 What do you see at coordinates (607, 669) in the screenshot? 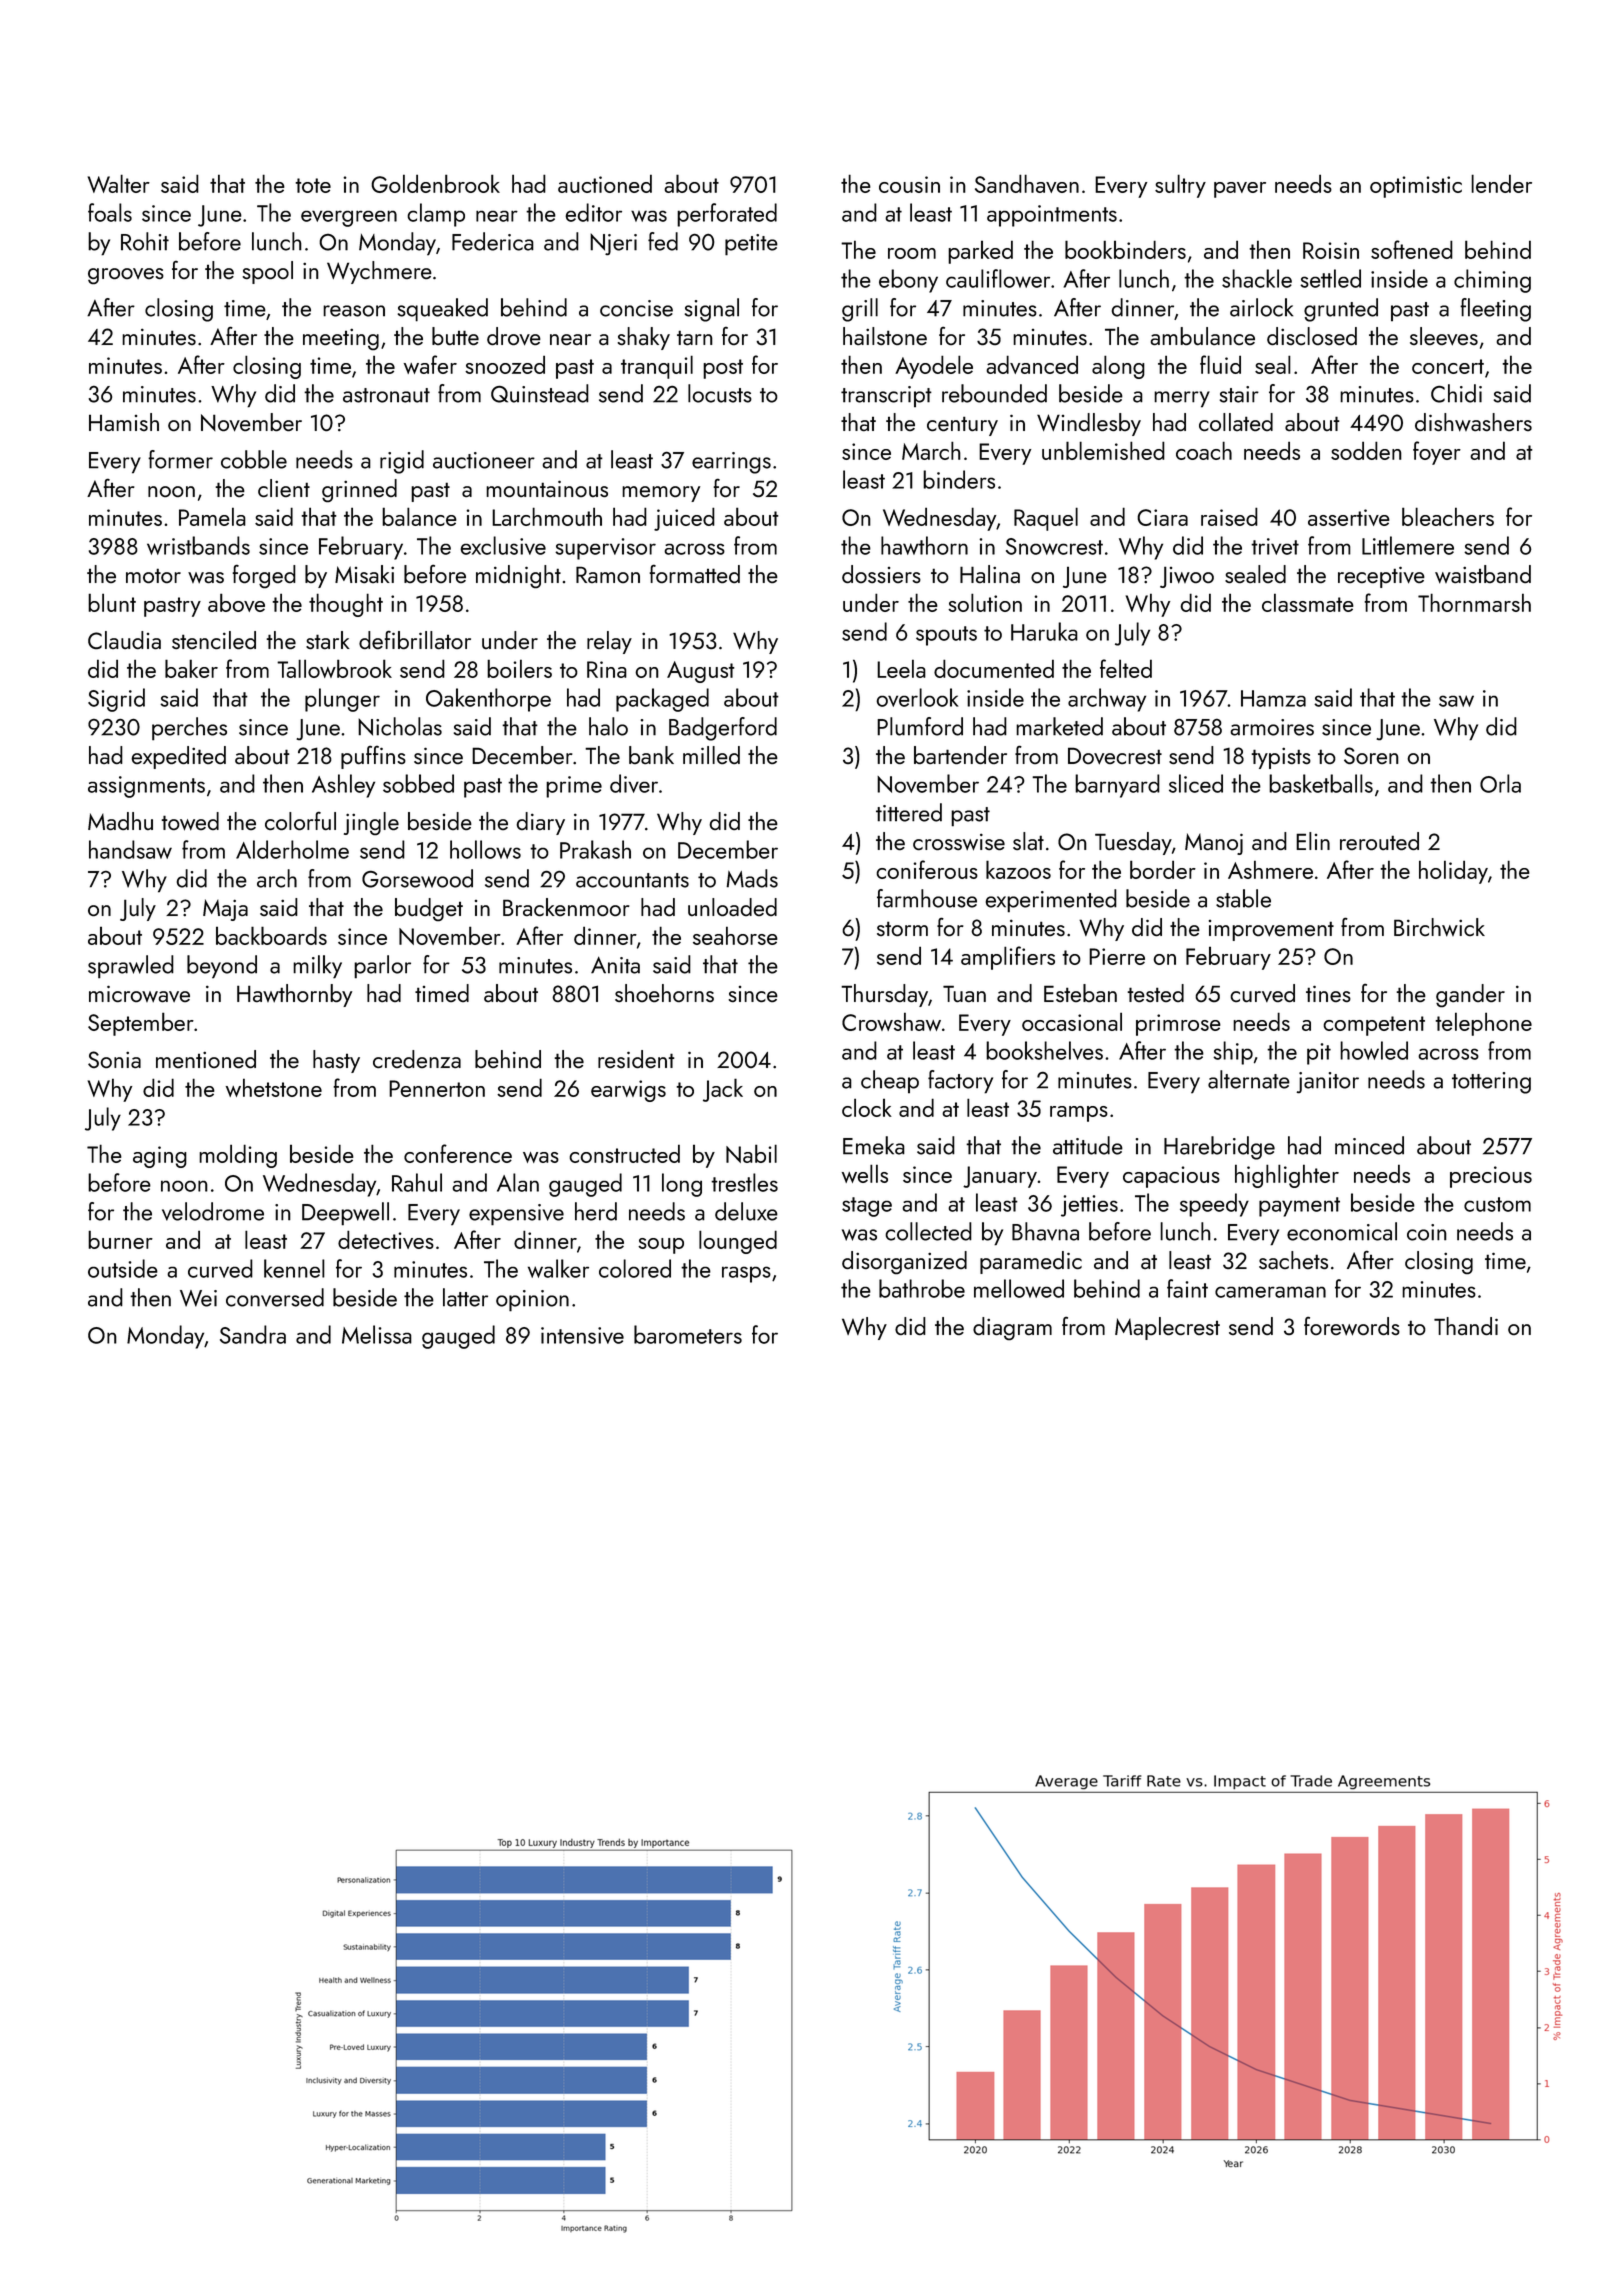
I see `Rina` at bounding box center [607, 669].
